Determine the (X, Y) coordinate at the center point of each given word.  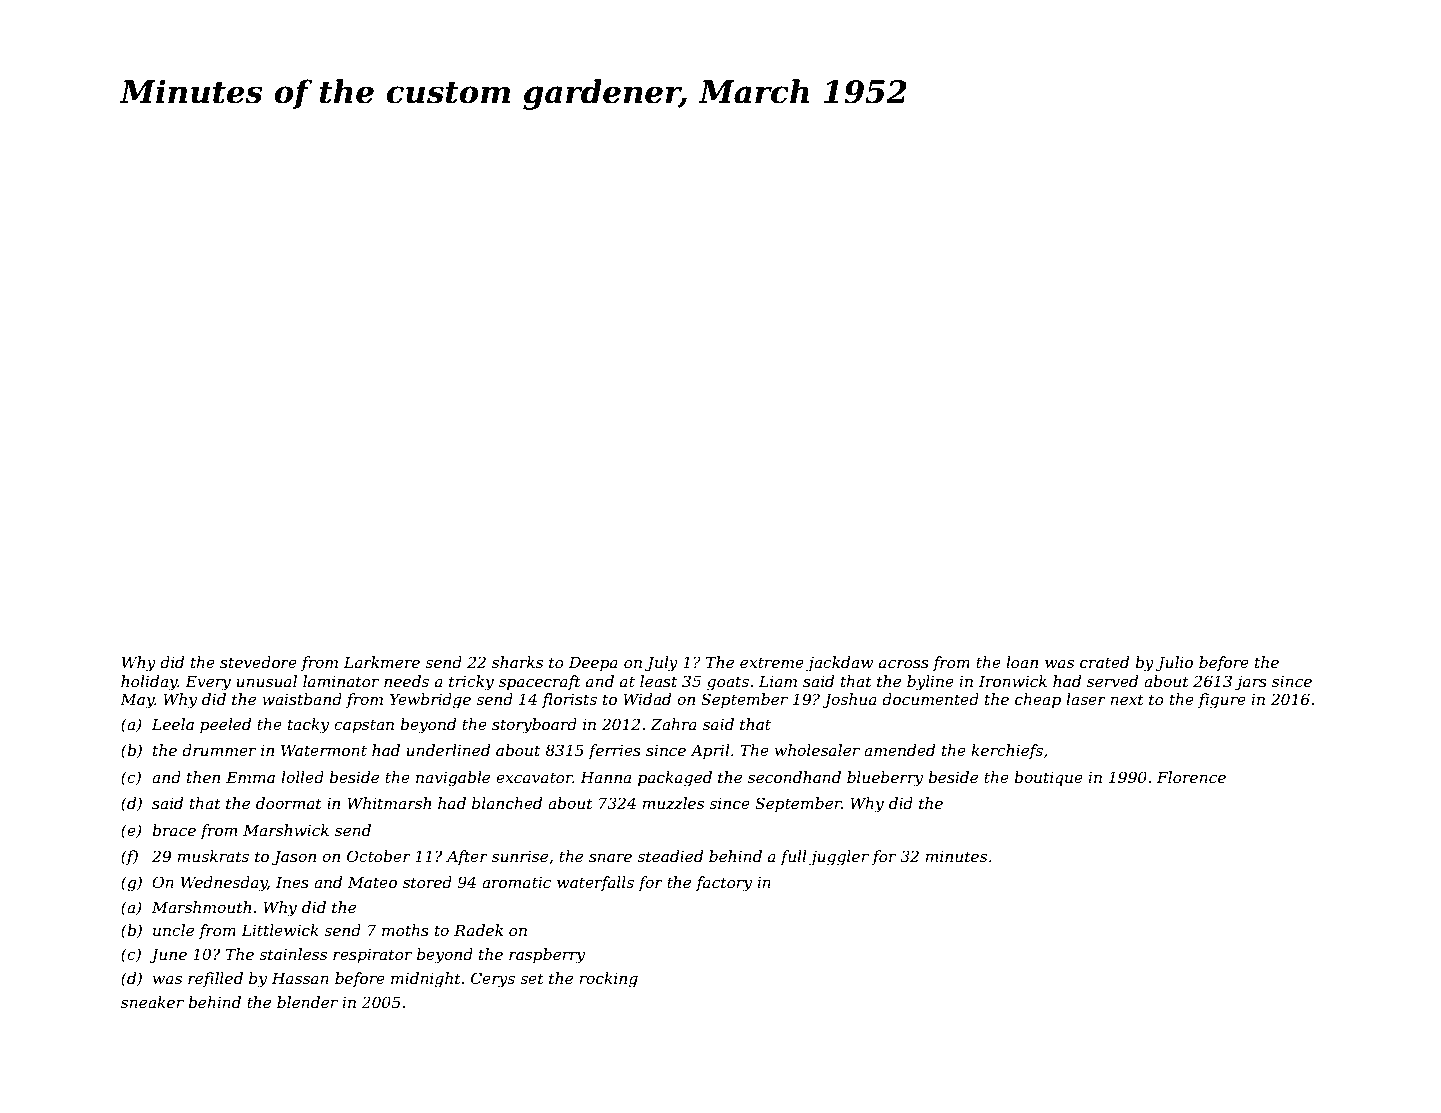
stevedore (258, 662)
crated (1104, 662)
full (793, 857)
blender (307, 1002)
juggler (839, 858)
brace (174, 830)
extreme (772, 662)
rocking (609, 980)
